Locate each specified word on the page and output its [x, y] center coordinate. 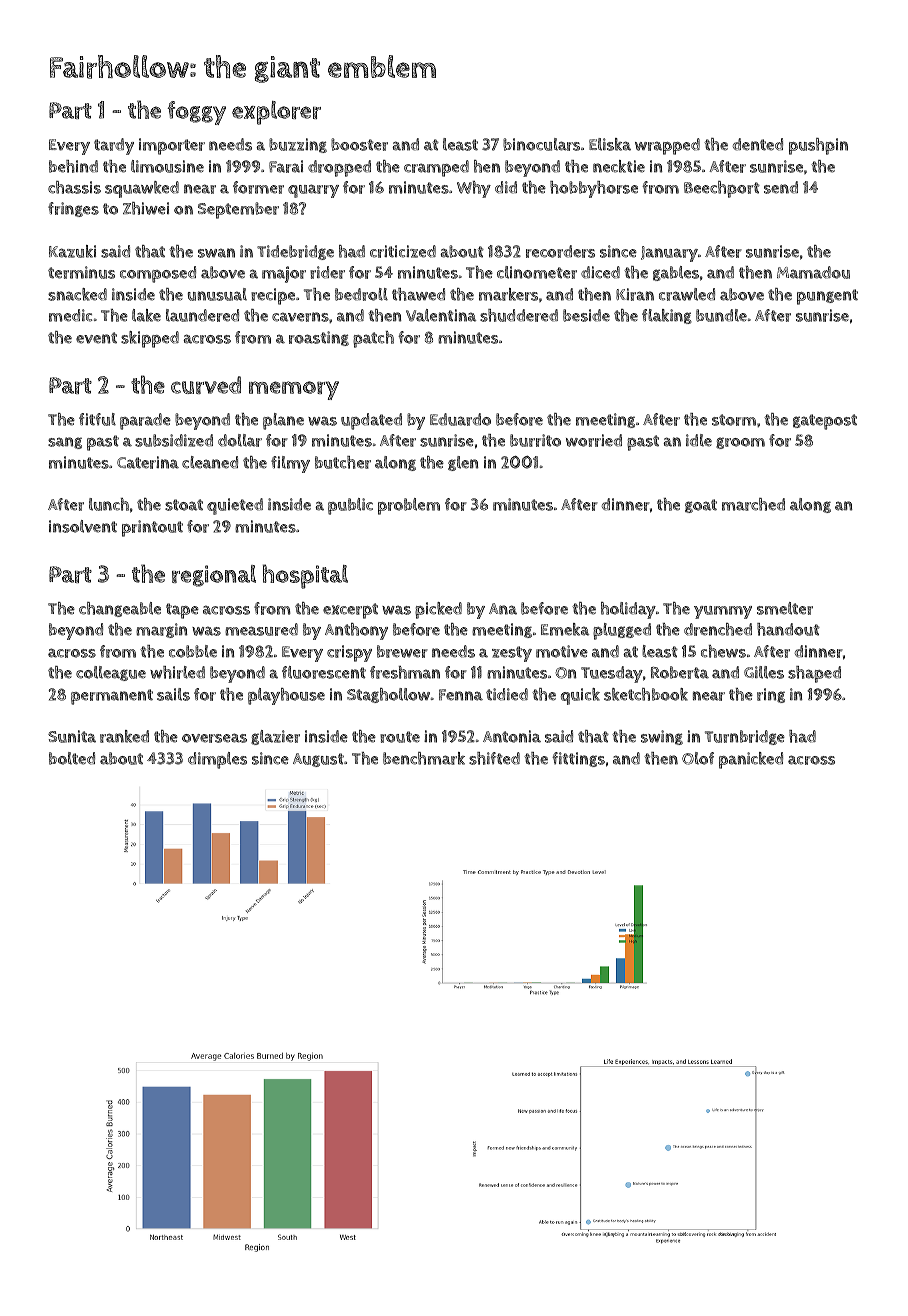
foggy [196, 113]
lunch [109, 504]
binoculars [541, 144]
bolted [72, 758]
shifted [494, 758]
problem [409, 506]
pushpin [818, 146]
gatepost [825, 422]
